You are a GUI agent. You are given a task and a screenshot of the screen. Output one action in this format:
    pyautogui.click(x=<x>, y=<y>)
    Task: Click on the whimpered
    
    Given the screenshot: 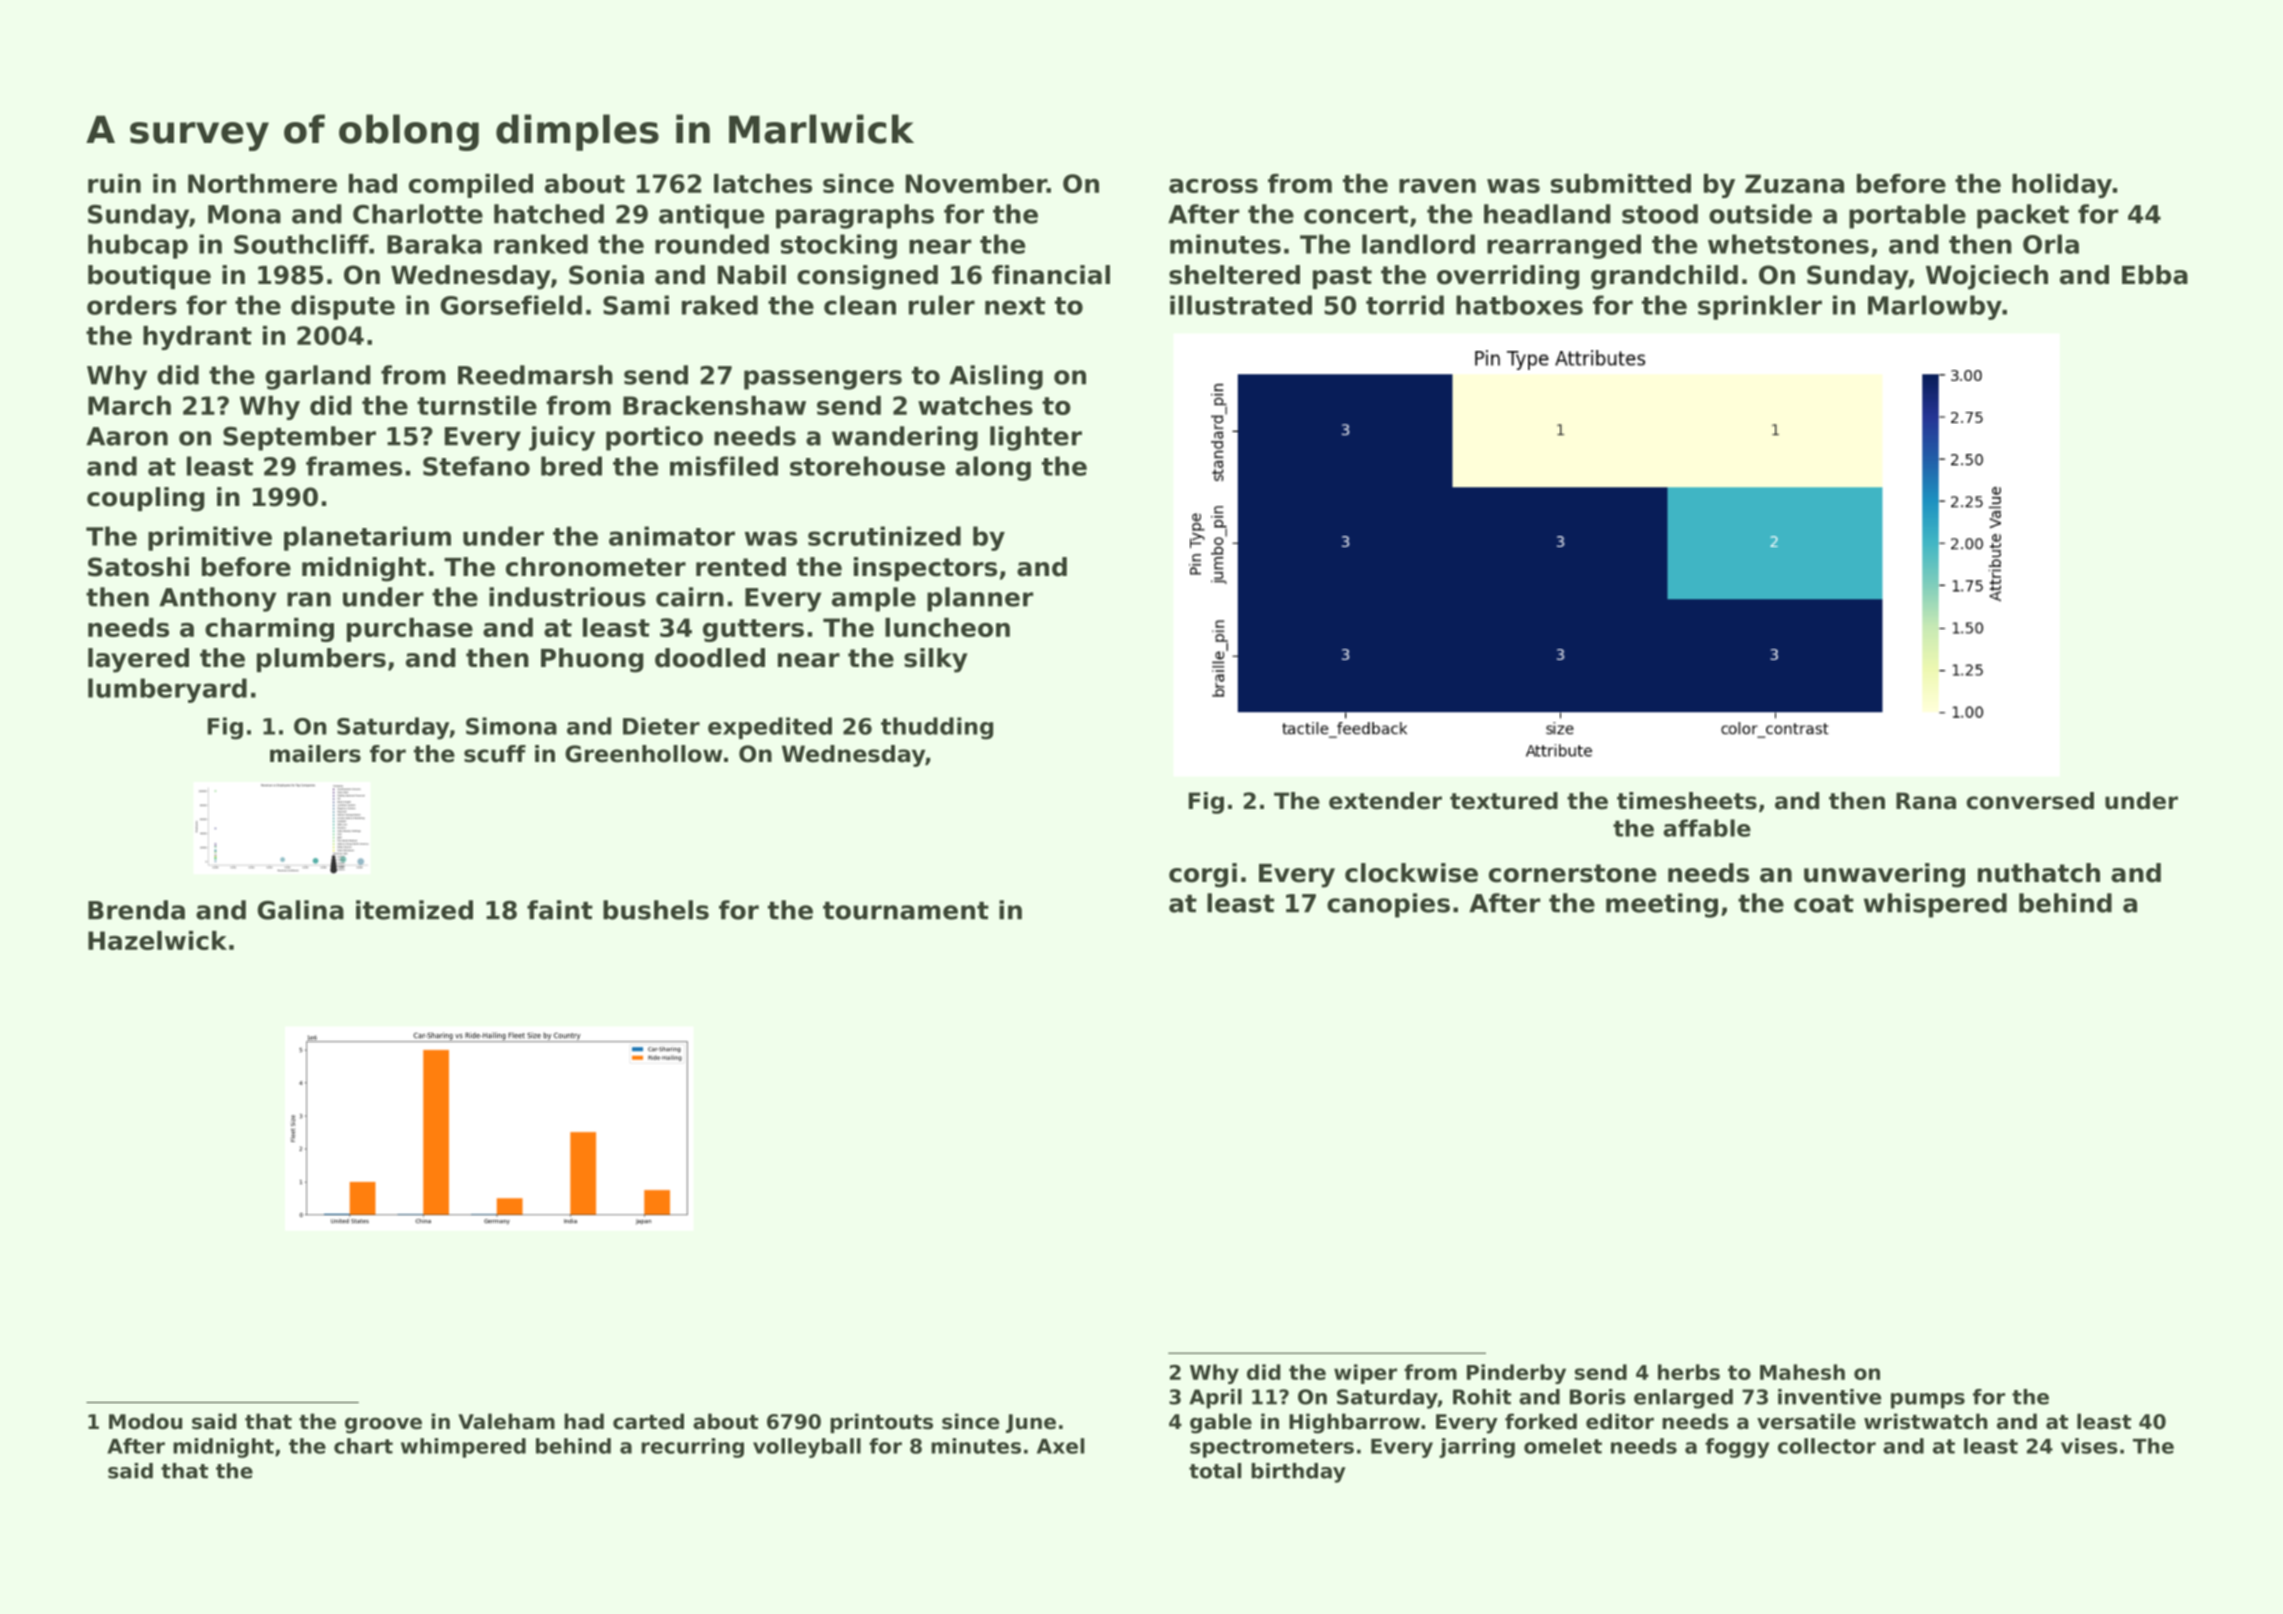 What is the action you would take?
    pyautogui.click(x=463, y=1448)
